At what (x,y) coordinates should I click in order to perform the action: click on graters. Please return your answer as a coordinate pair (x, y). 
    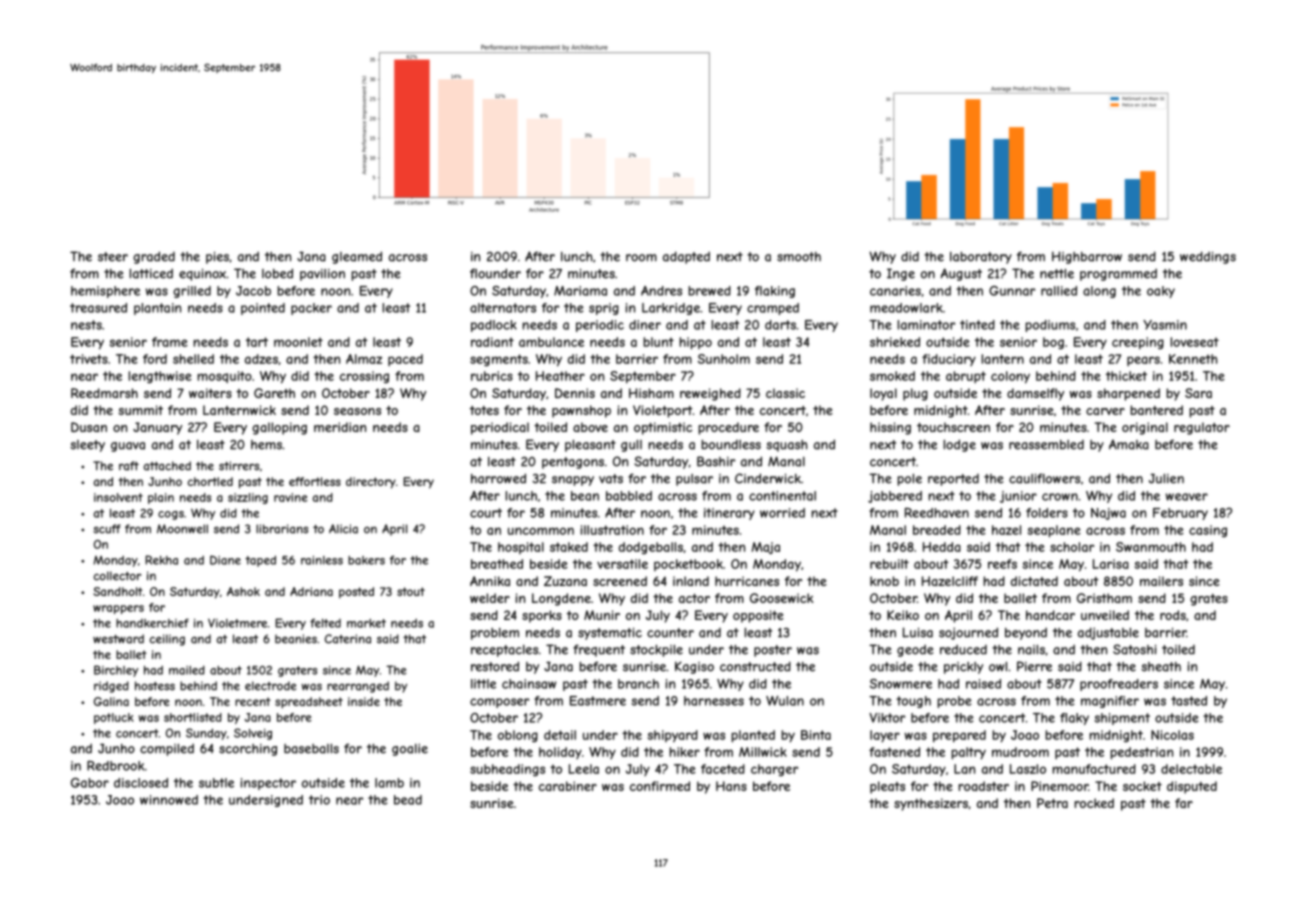
    Looking at the image, I should click on (297, 671).
